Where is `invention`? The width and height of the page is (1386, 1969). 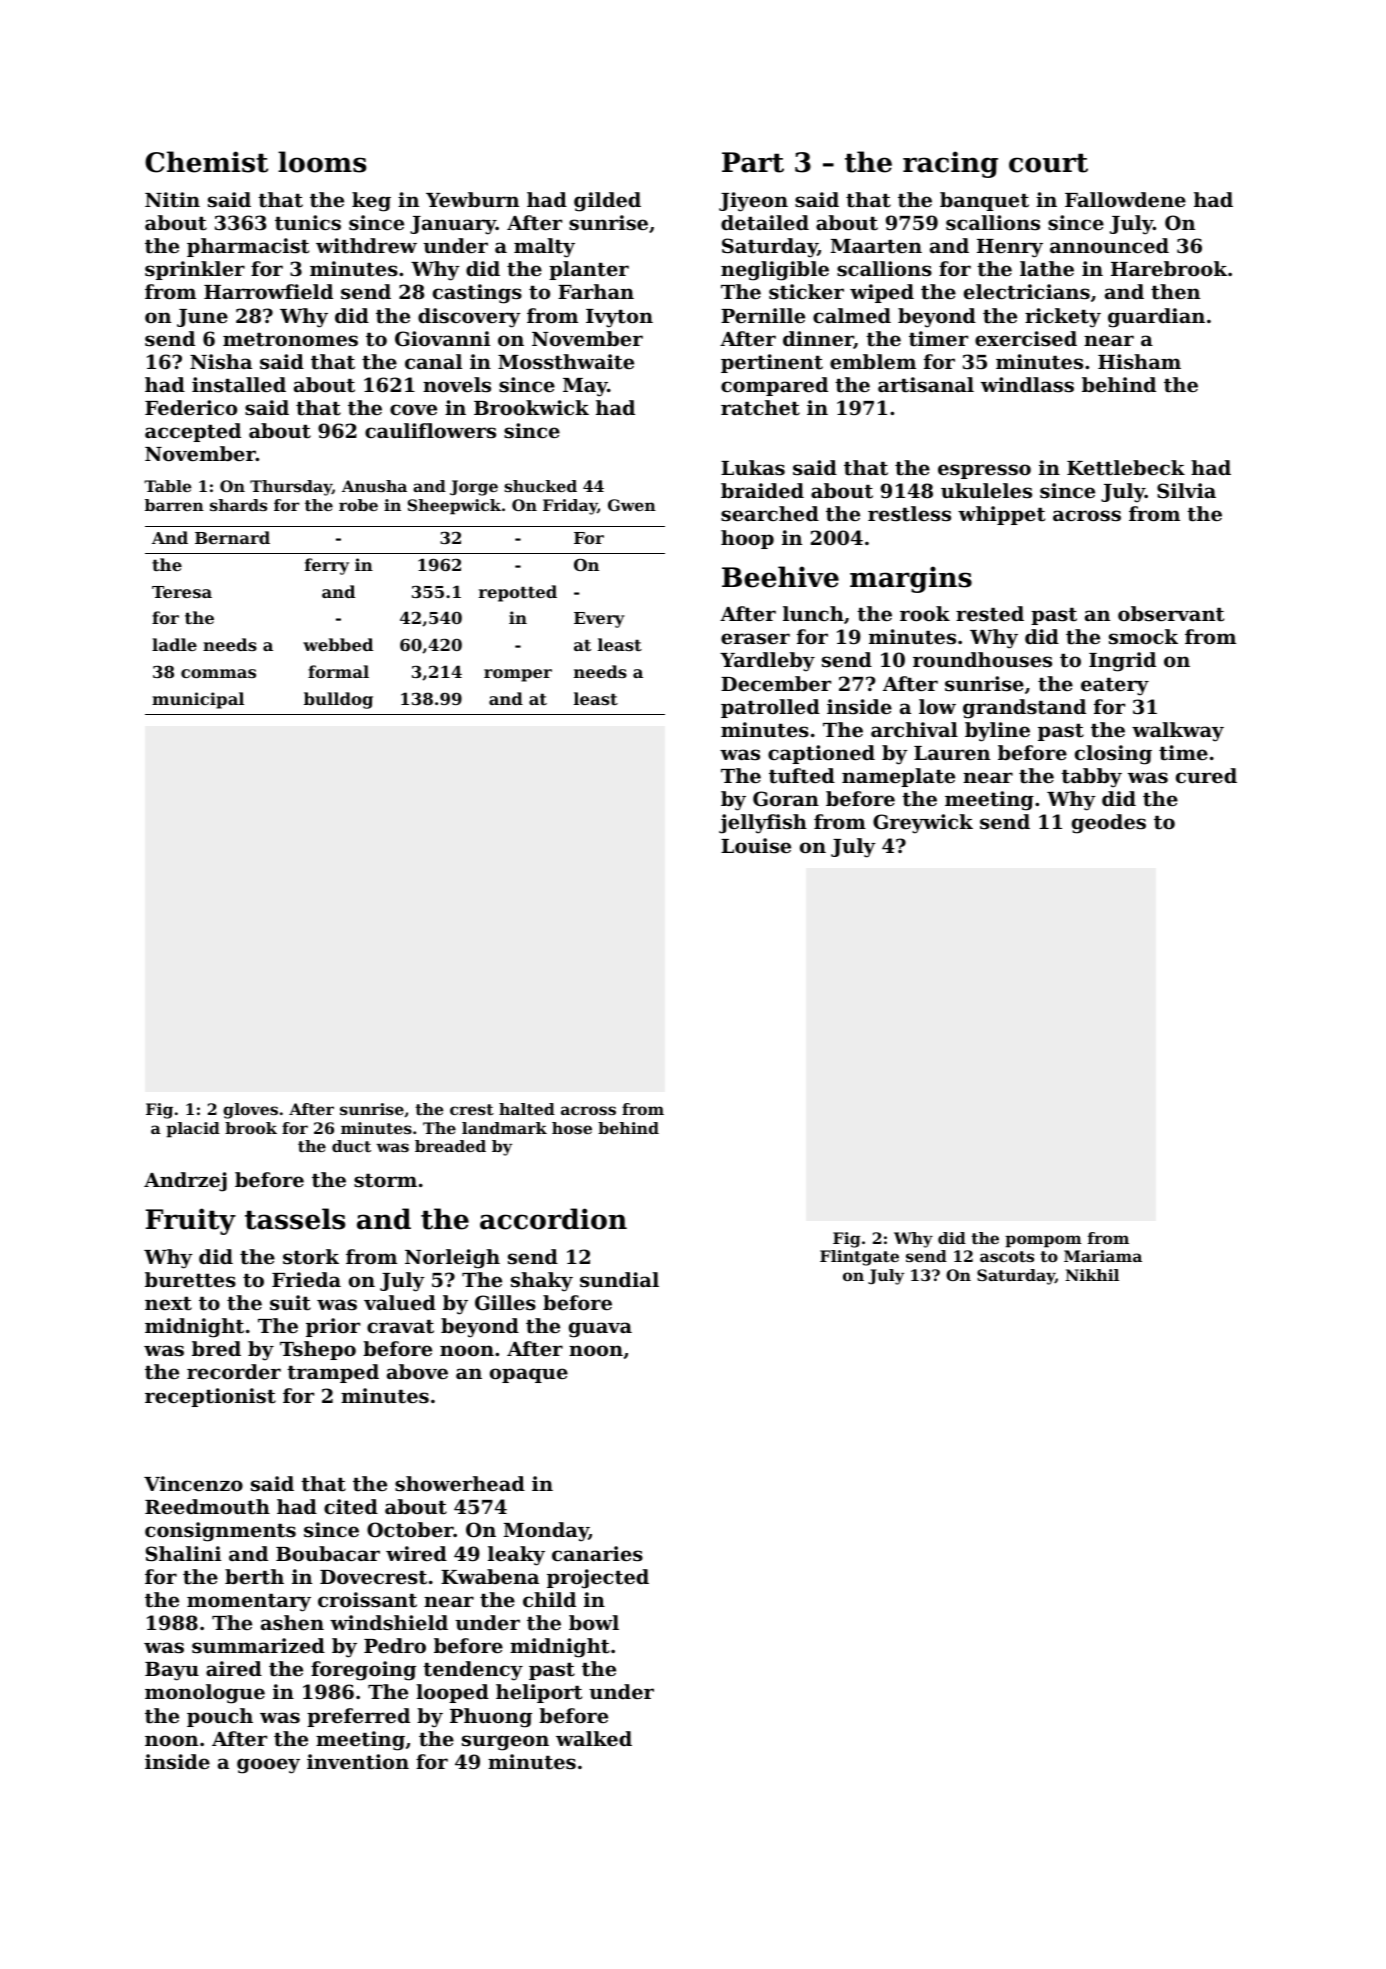
invention is located at coordinates (358, 1762).
